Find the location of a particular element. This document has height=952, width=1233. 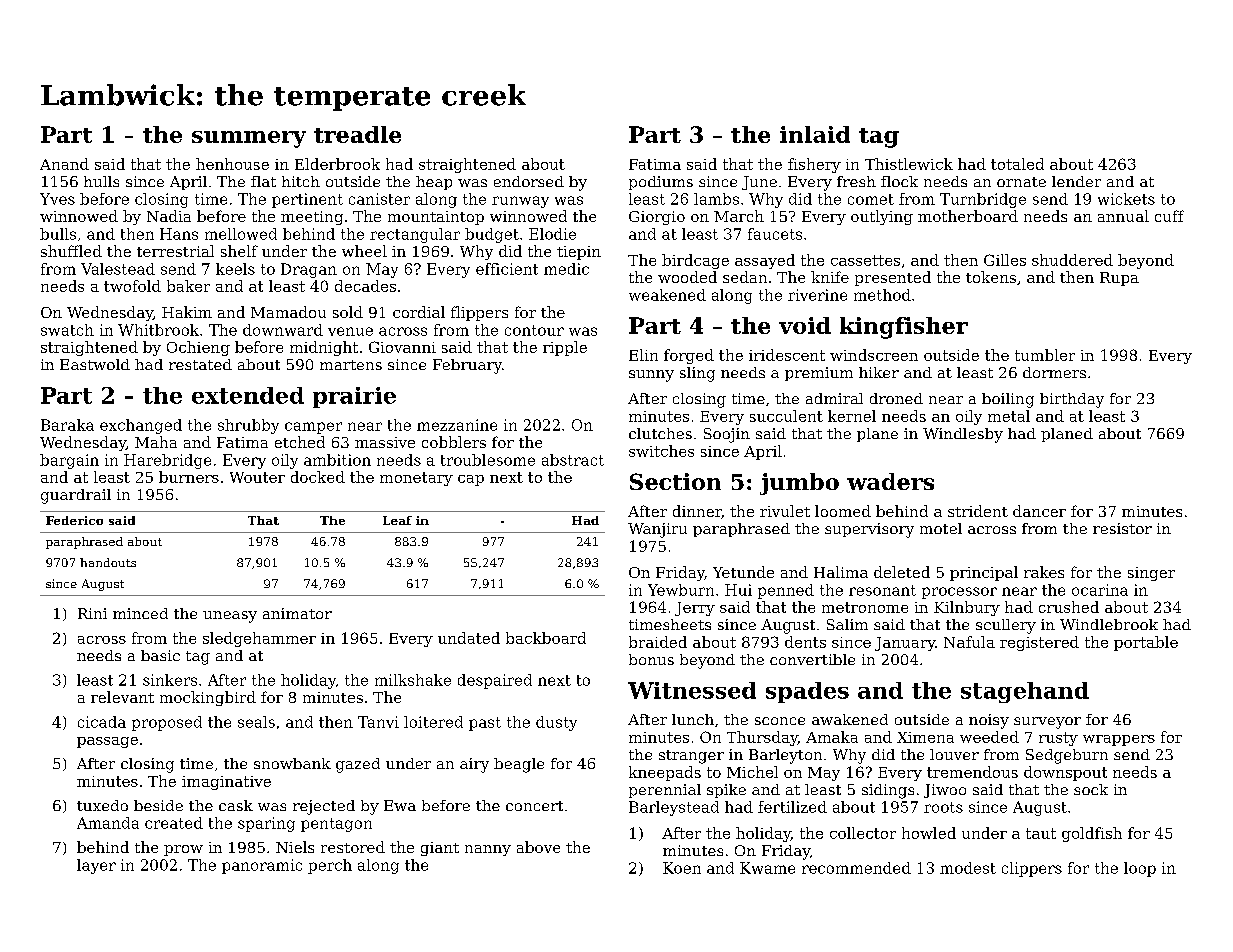

swatch is located at coordinates (67, 330).
